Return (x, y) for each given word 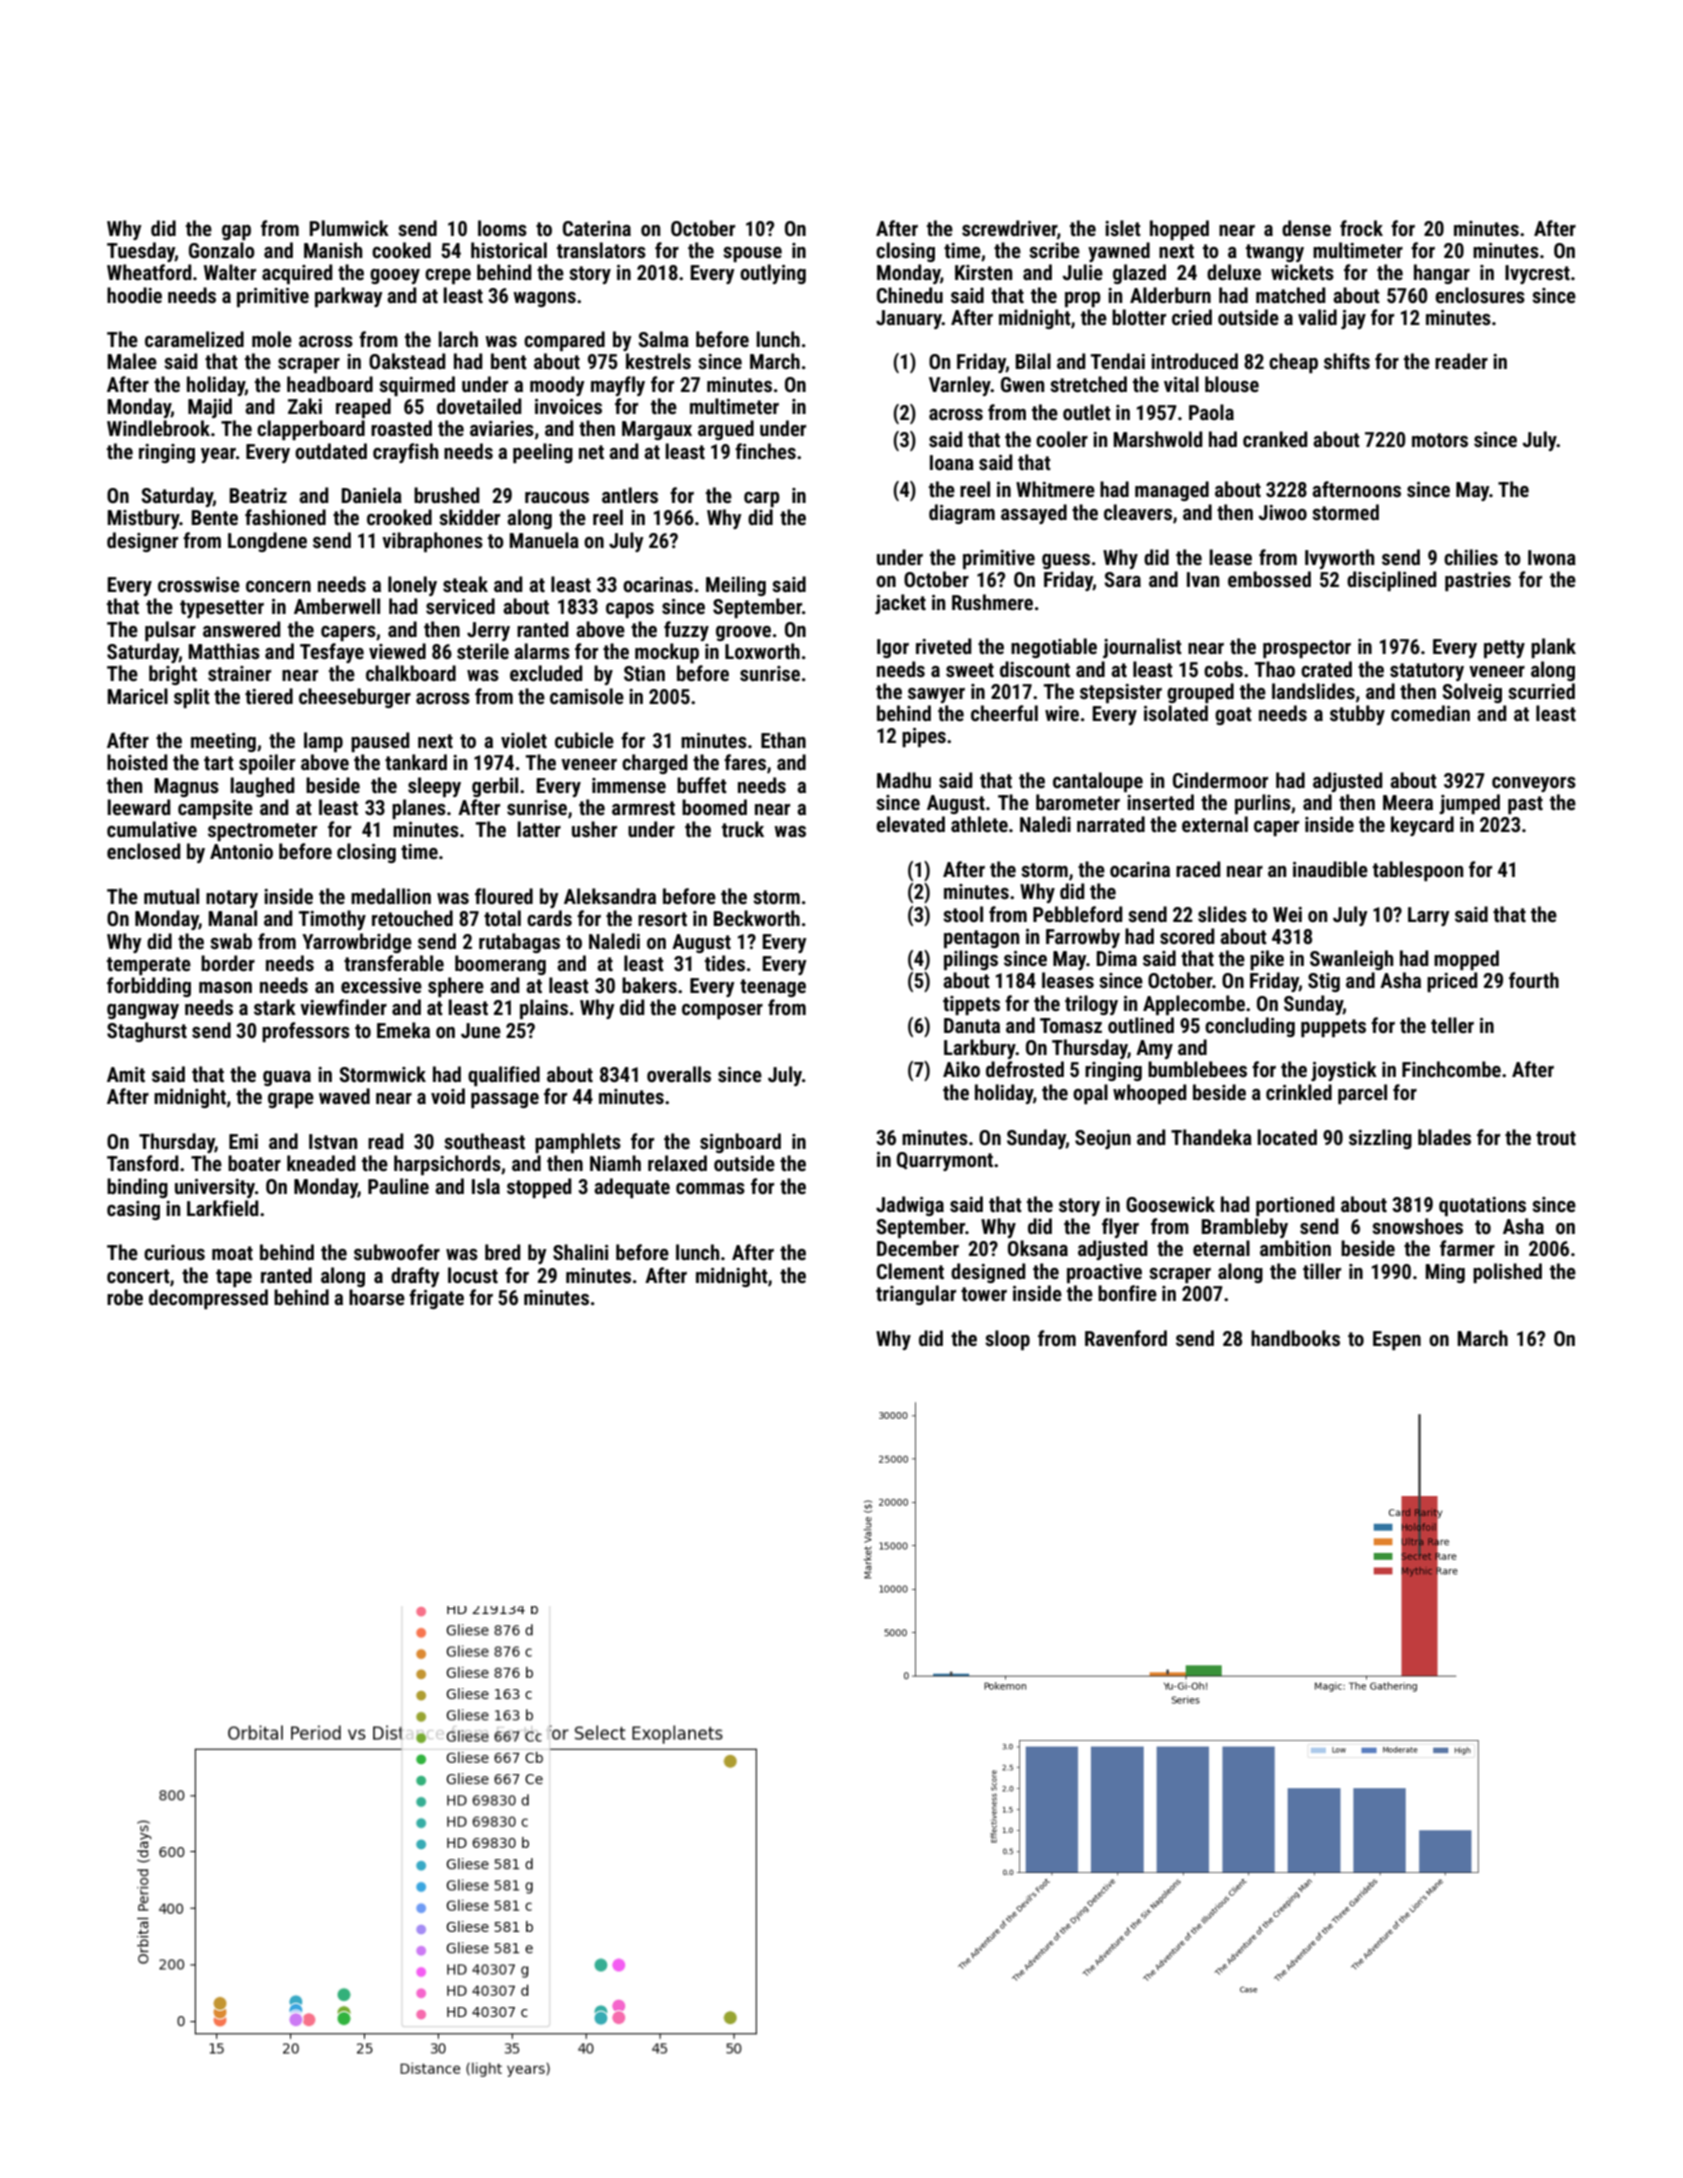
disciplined (1392, 581)
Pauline (398, 1186)
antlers (630, 495)
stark (275, 1007)
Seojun (1103, 1139)
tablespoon (1418, 871)
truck (743, 829)
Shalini (580, 1252)
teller (1452, 1025)
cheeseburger (355, 698)
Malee (132, 361)
